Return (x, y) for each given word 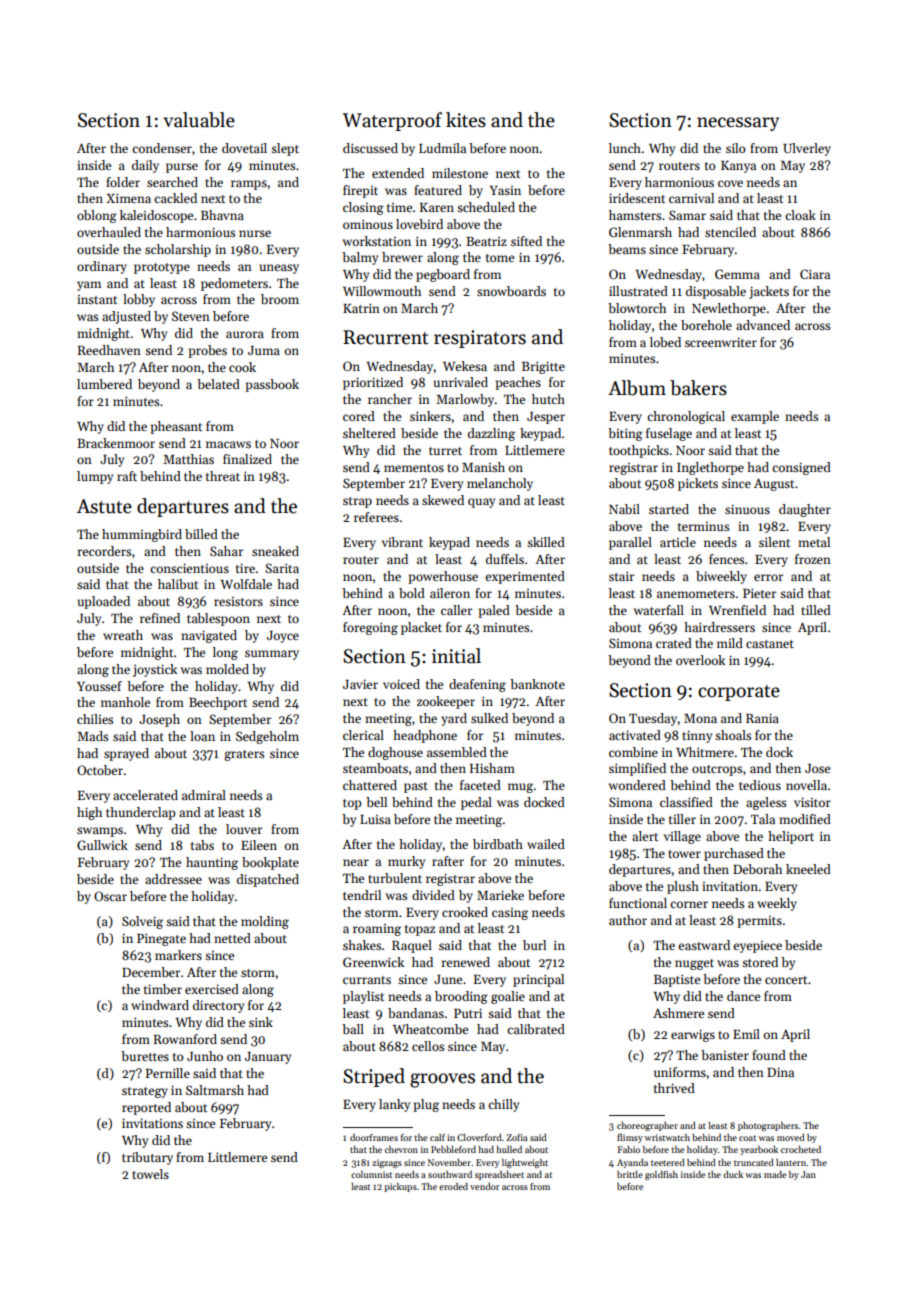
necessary (738, 124)
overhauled (109, 232)
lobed (665, 342)
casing (510, 914)
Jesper (546, 418)
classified (686, 802)
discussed (370, 148)
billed (201, 534)
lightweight (525, 1163)
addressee (173, 879)
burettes (145, 1056)
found (769, 1055)
